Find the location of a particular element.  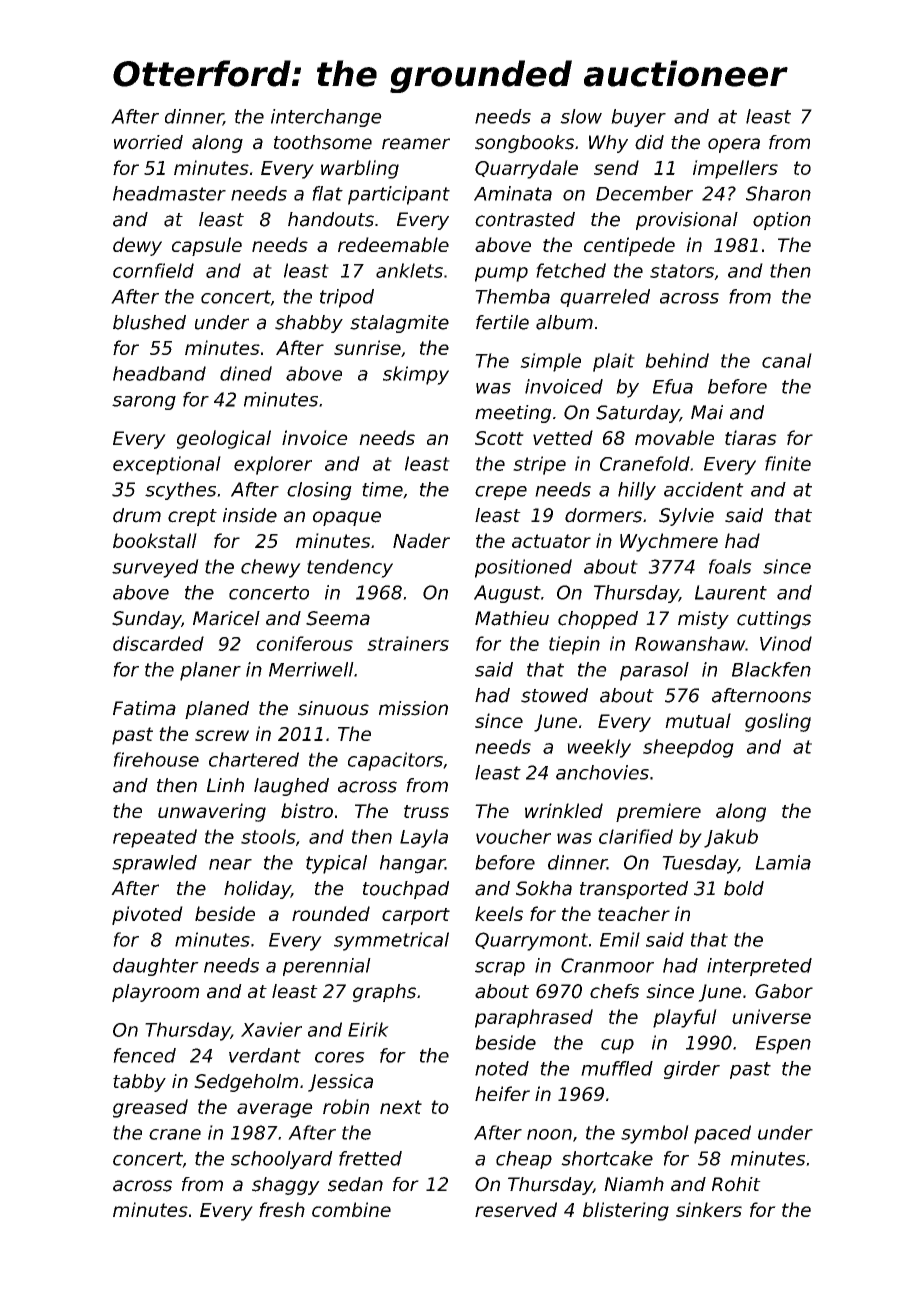

buyer is located at coordinates (638, 118).
